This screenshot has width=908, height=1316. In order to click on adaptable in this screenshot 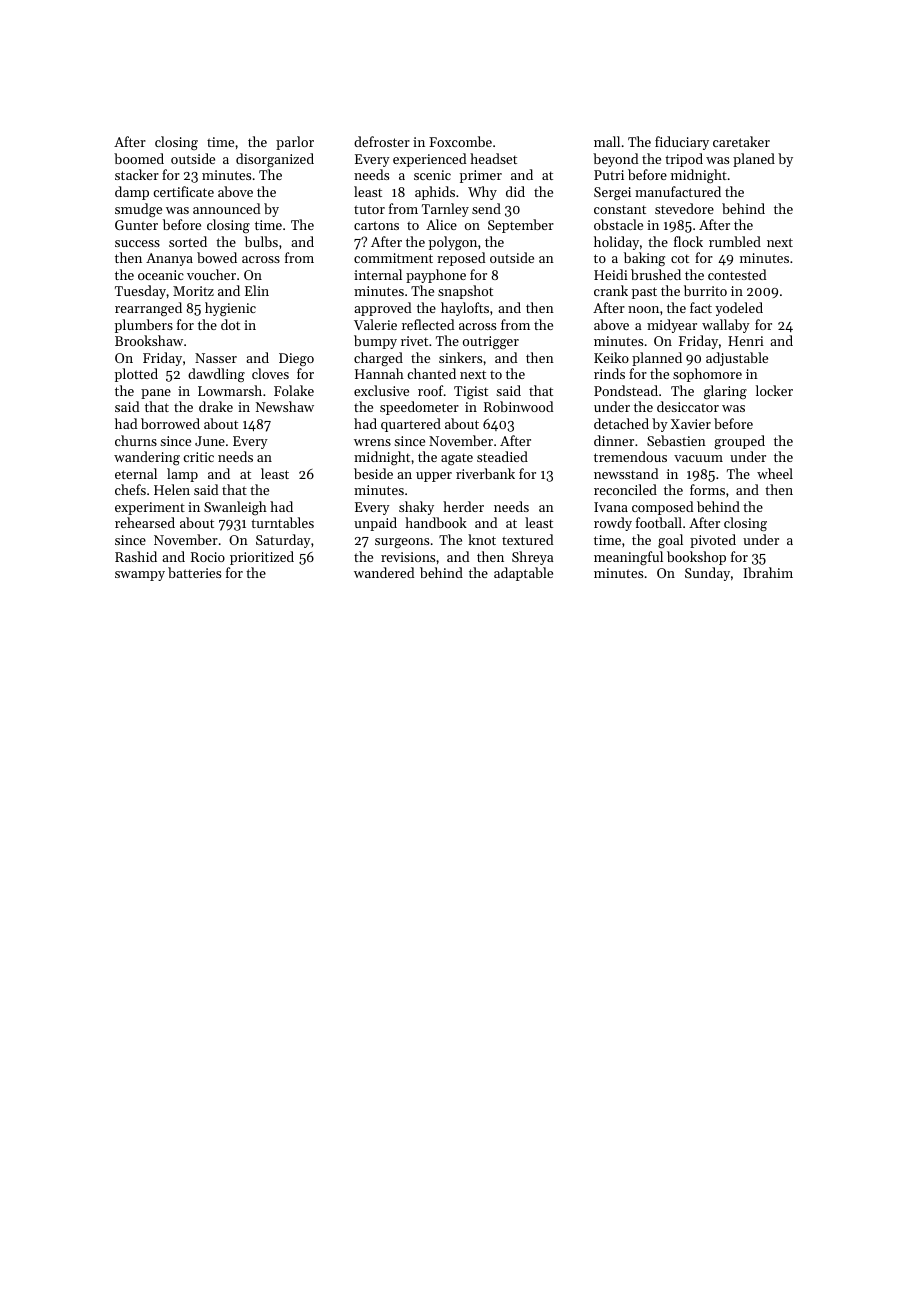, I will do `click(523, 574)`.
